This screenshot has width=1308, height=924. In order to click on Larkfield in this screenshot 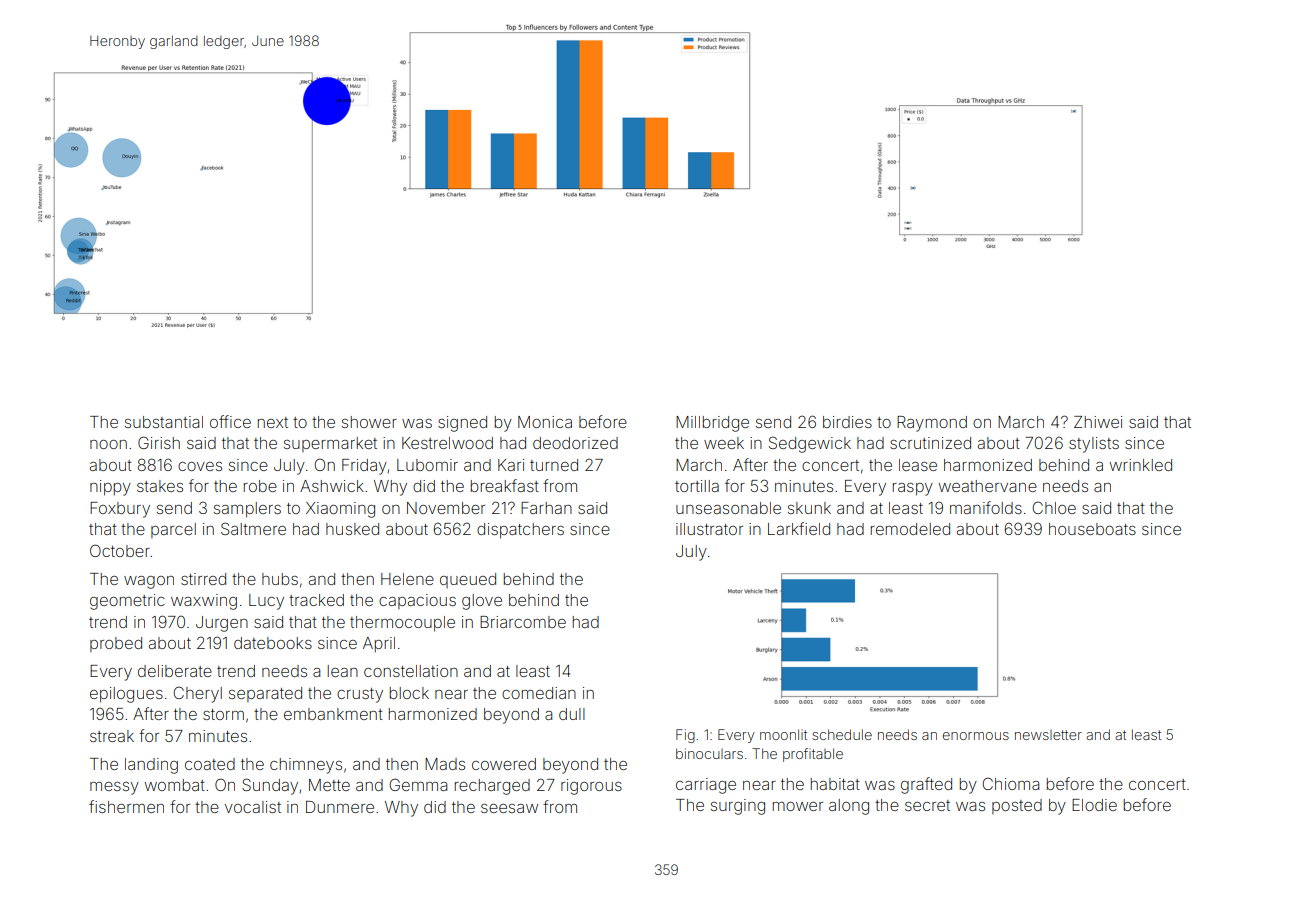, I will do `click(799, 528)`.
